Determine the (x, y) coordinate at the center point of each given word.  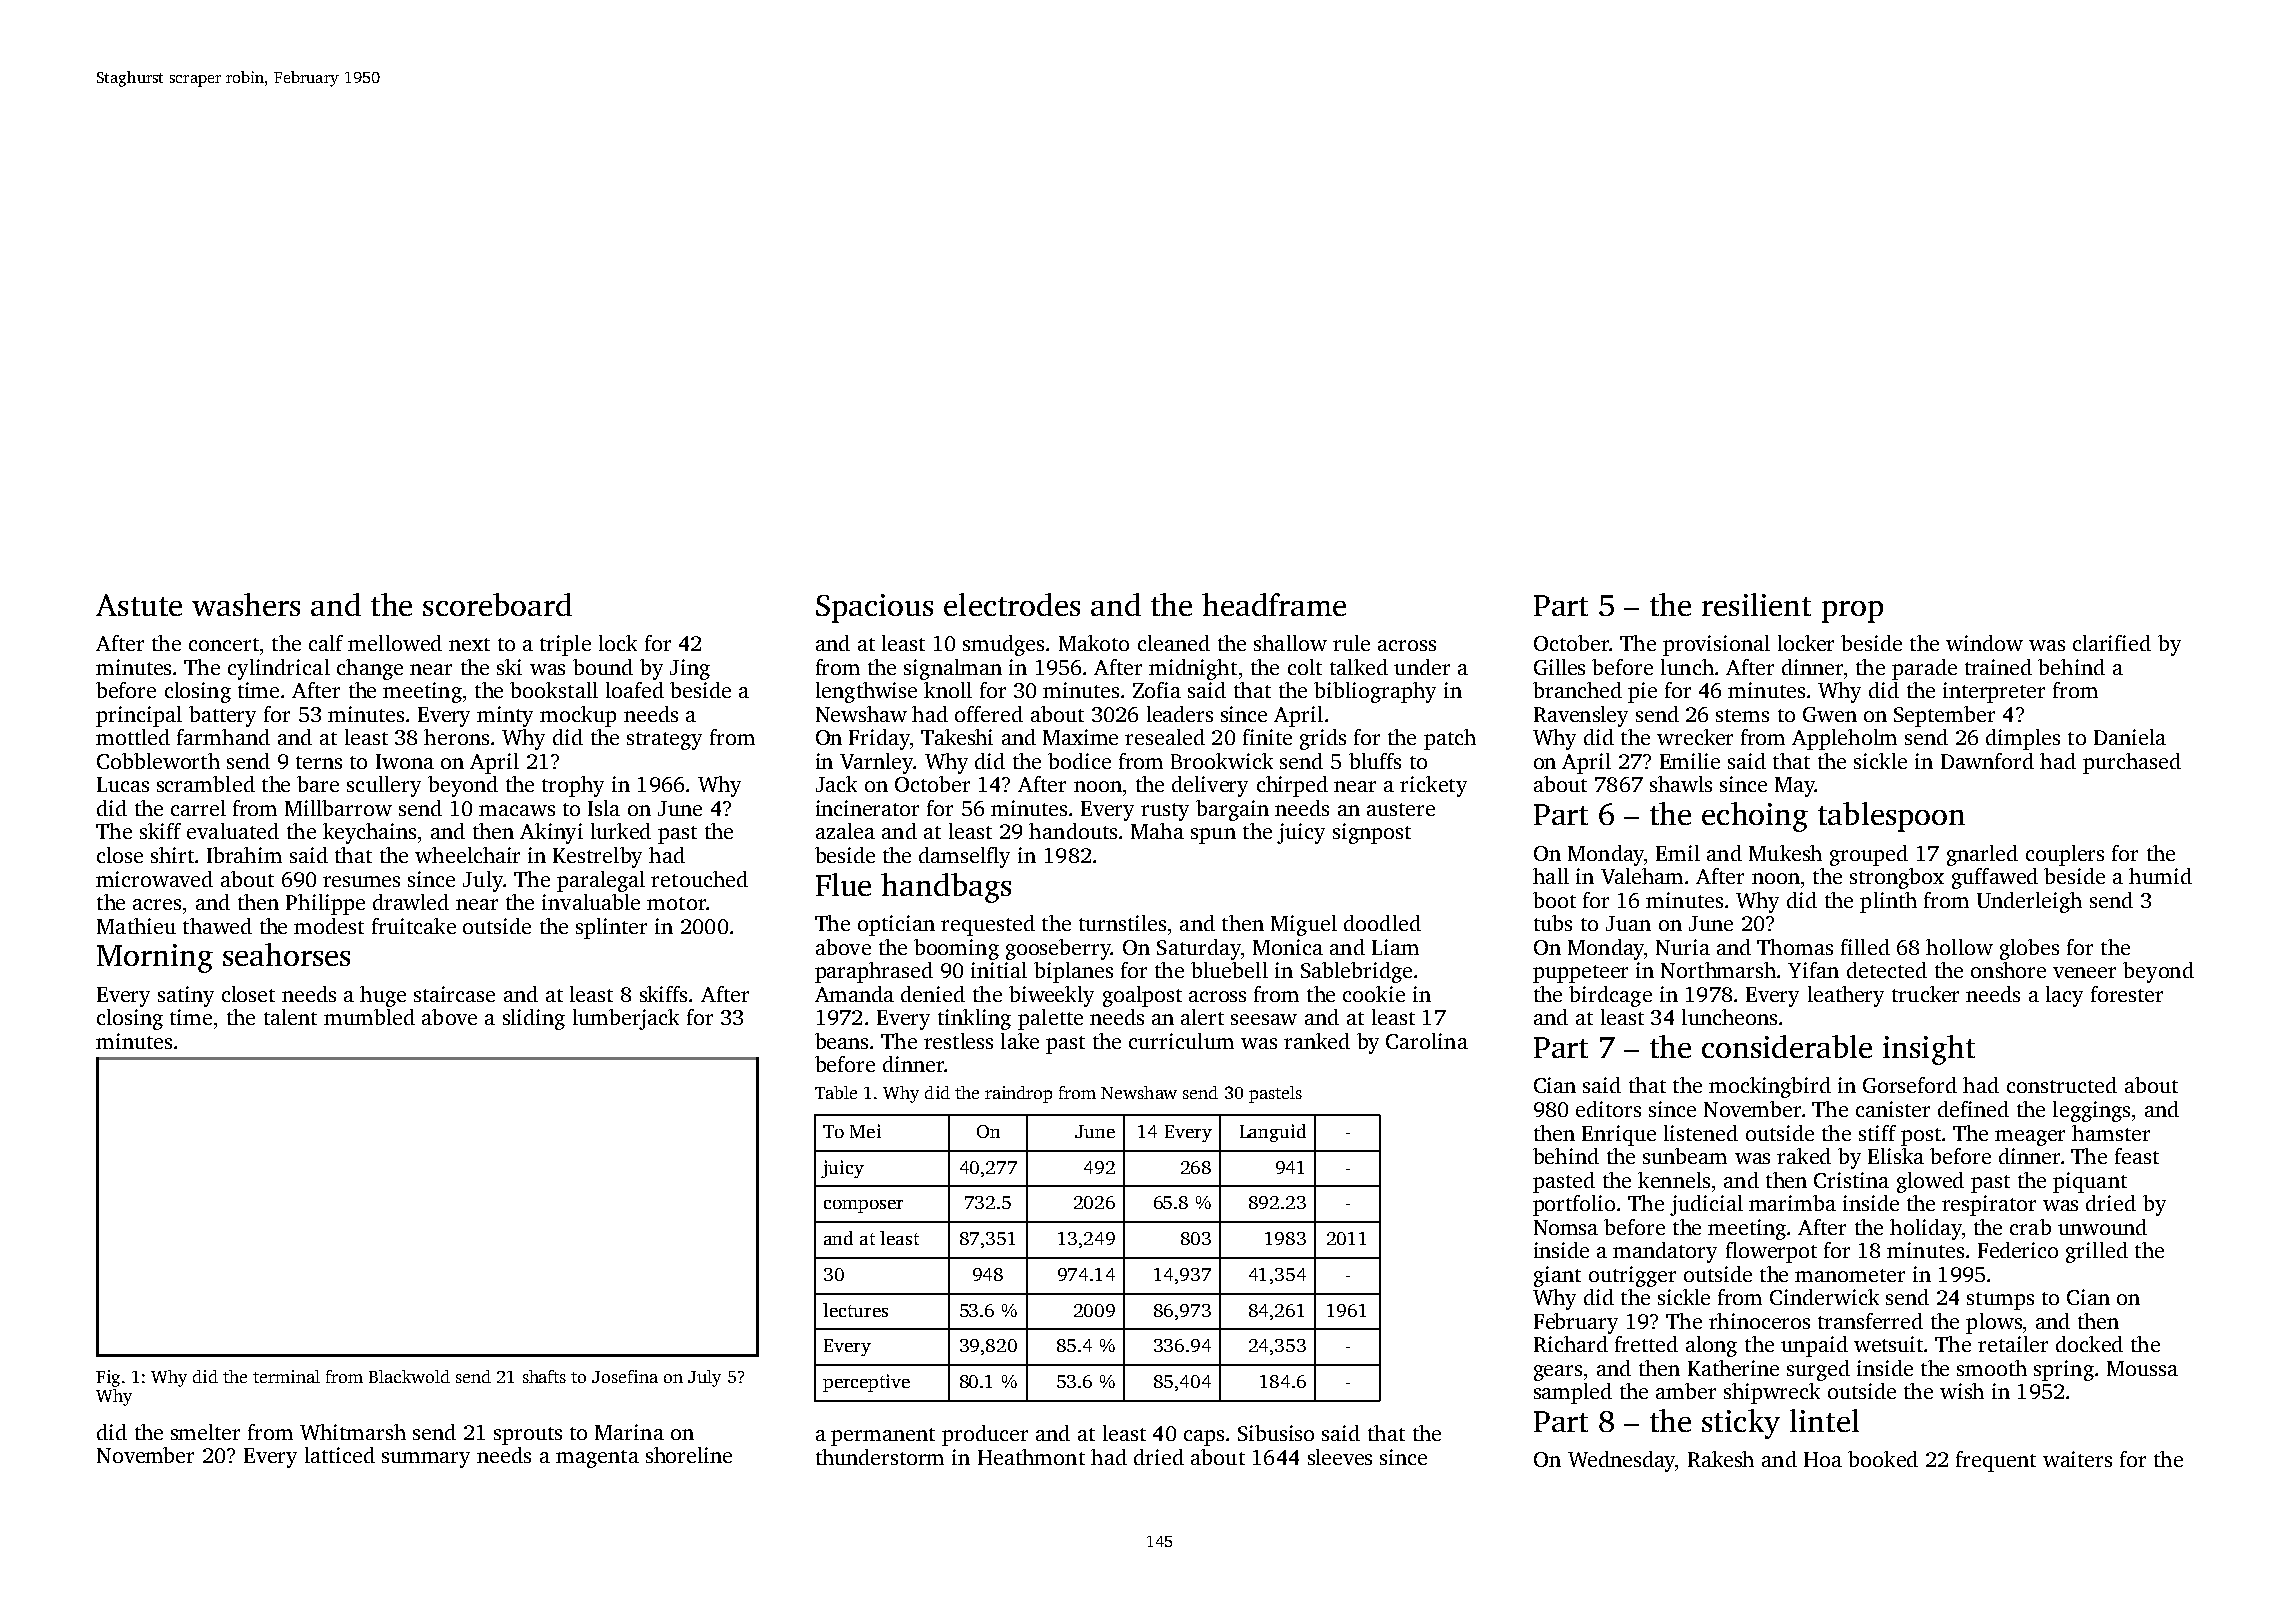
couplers (2065, 855)
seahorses (286, 954)
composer (863, 1206)
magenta (597, 1459)
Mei (865, 1131)
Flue (843, 884)
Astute (139, 605)
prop (1852, 612)
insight (1929, 1050)
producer (985, 1435)
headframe (1274, 604)
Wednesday (1621, 1461)
